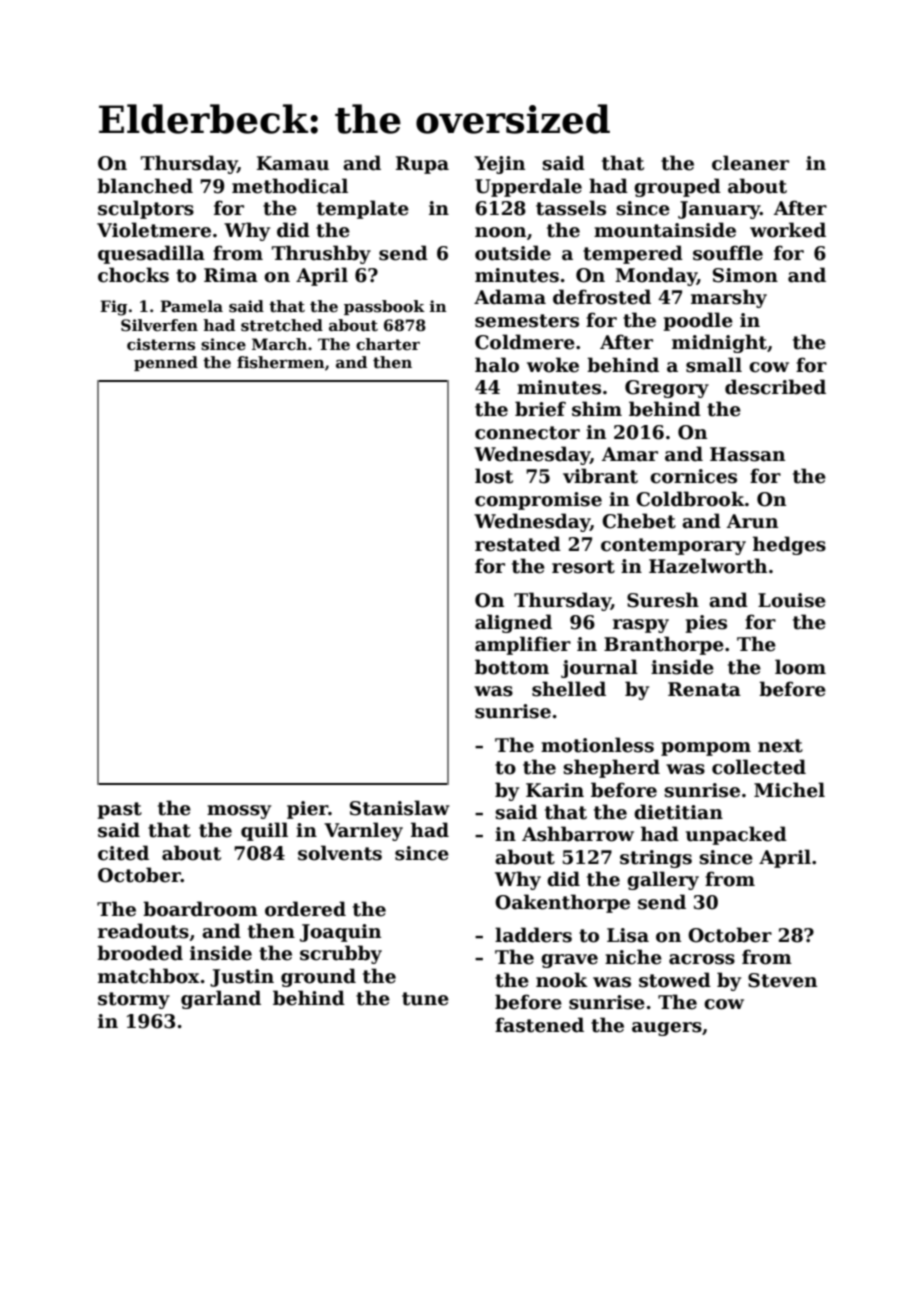  I want to click on Monday, so click(656, 276).
